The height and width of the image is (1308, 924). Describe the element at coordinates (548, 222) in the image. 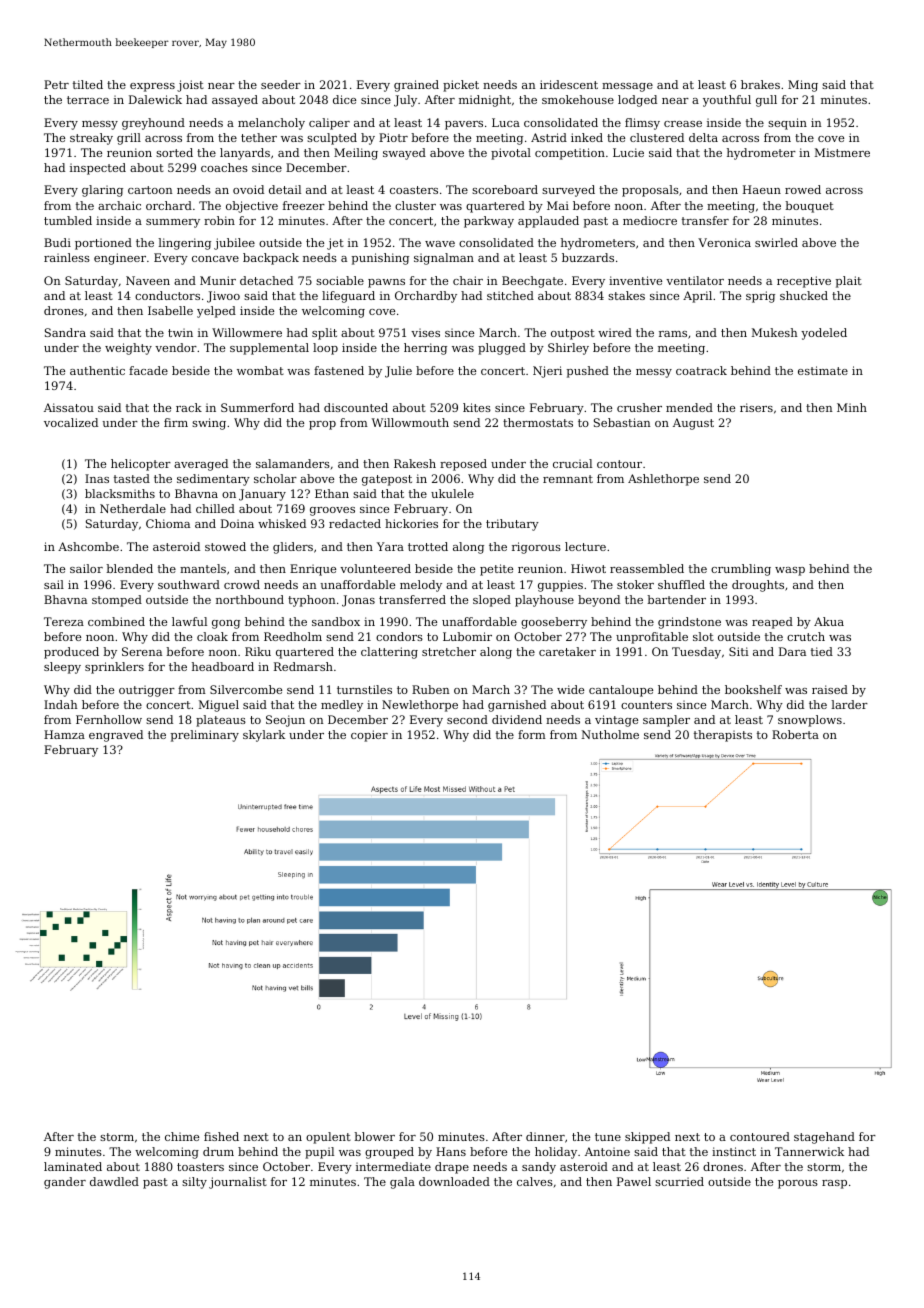

I see `applauded` at that location.
